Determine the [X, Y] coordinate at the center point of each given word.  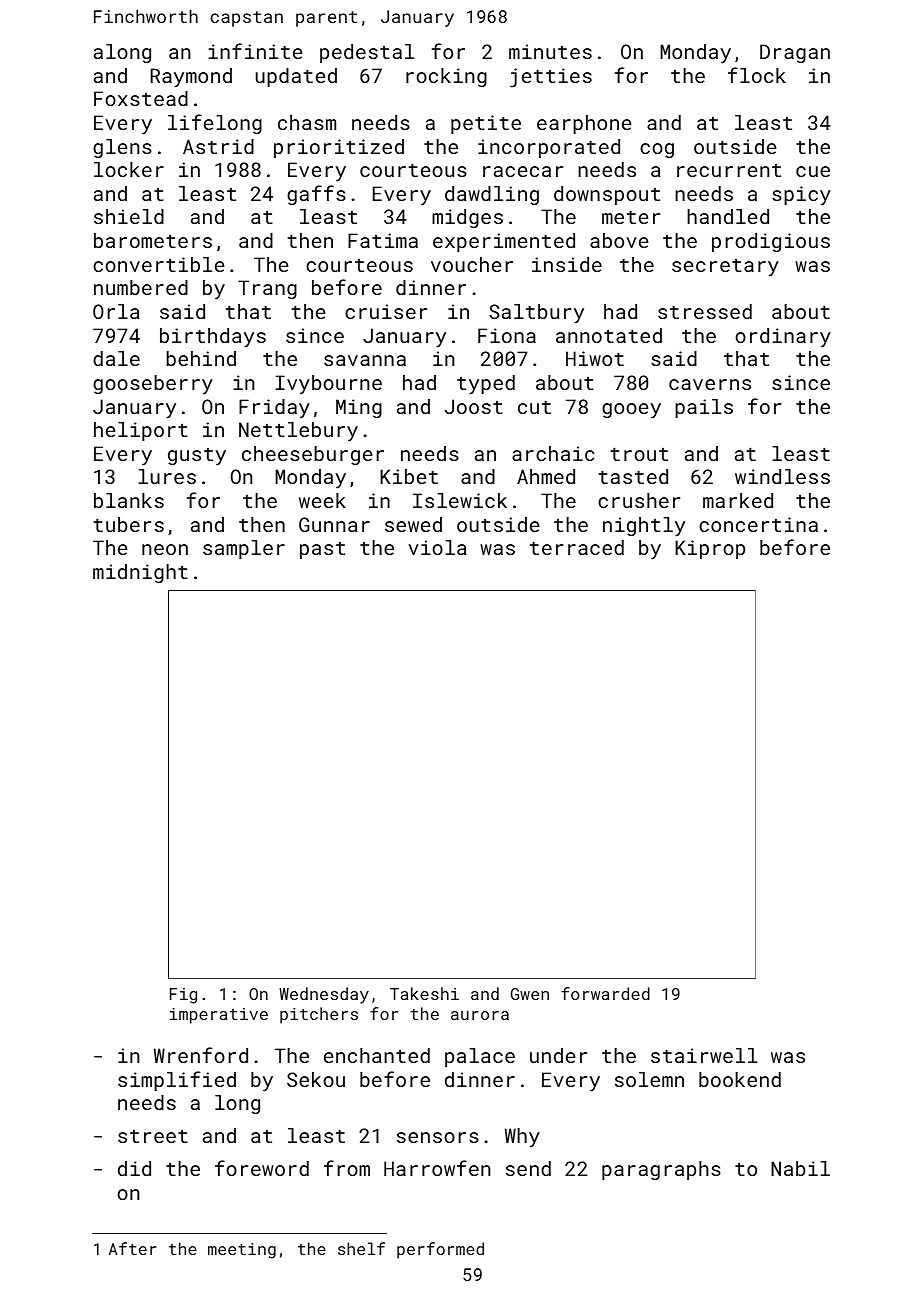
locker [129, 169]
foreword [262, 1168]
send [528, 1168]
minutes [550, 51]
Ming [359, 408]
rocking [446, 77]
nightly [644, 527]
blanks [129, 500]
